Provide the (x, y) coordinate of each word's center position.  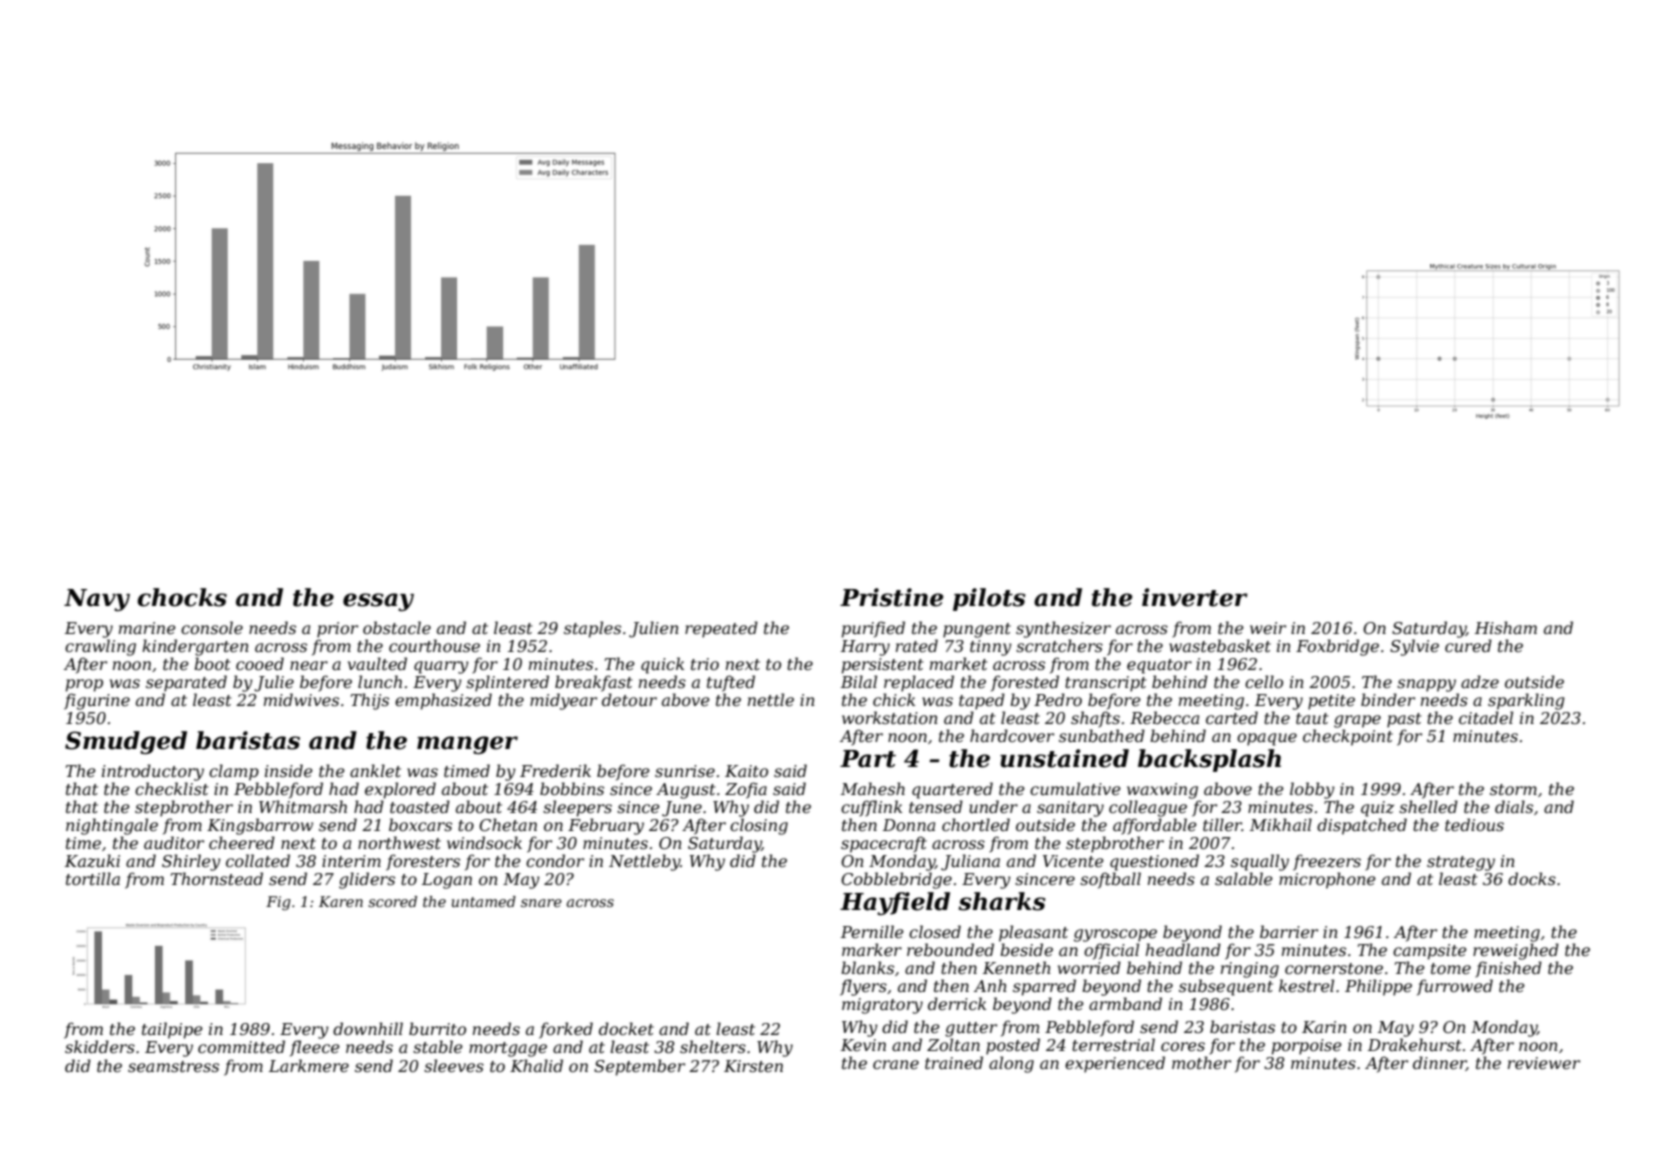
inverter (1195, 597)
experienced (1115, 1064)
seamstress (173, 1066)
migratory (882, 1006)
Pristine (892, 597)
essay (378, 602)
